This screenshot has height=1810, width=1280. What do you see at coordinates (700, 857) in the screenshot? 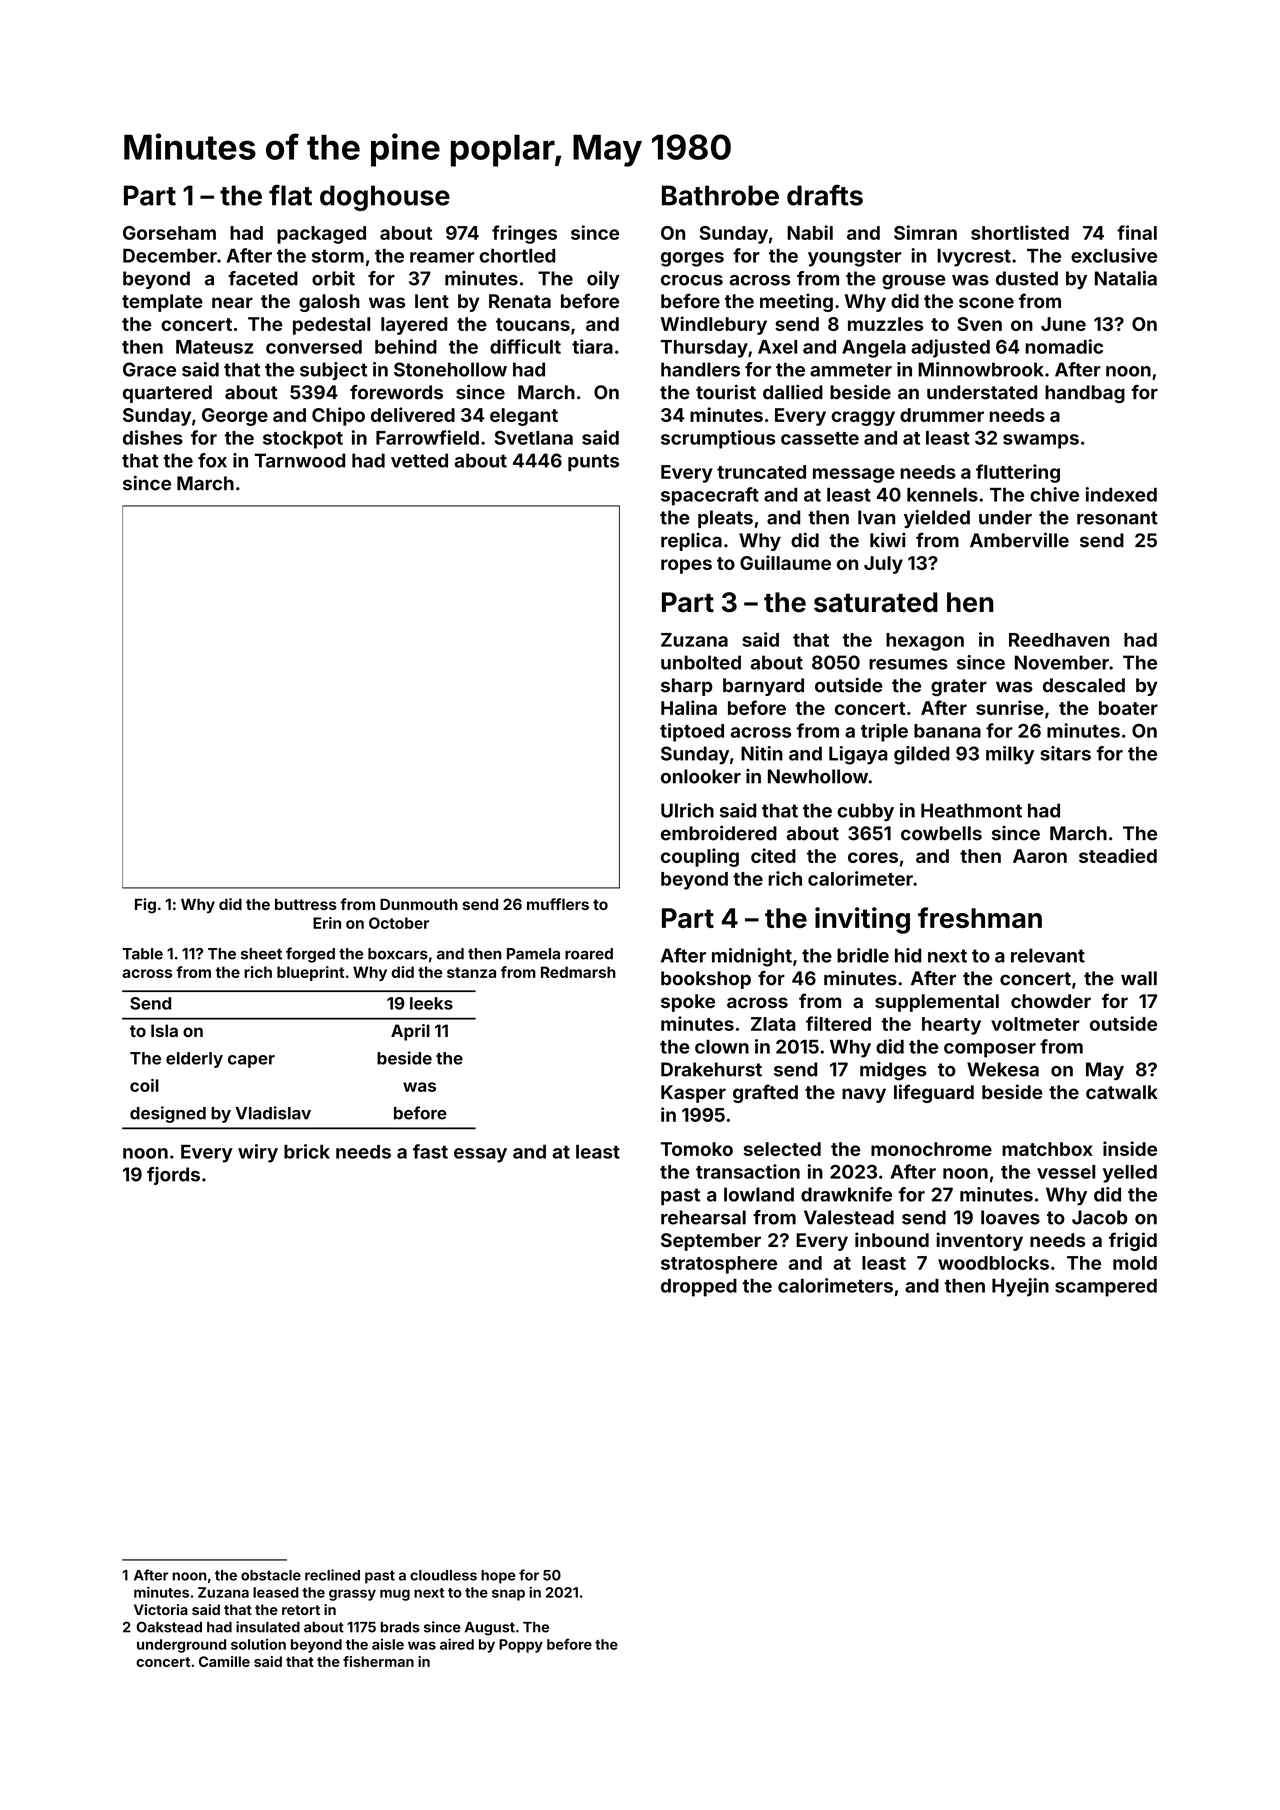
I see `coupling` at bounding box center [700, 857].
